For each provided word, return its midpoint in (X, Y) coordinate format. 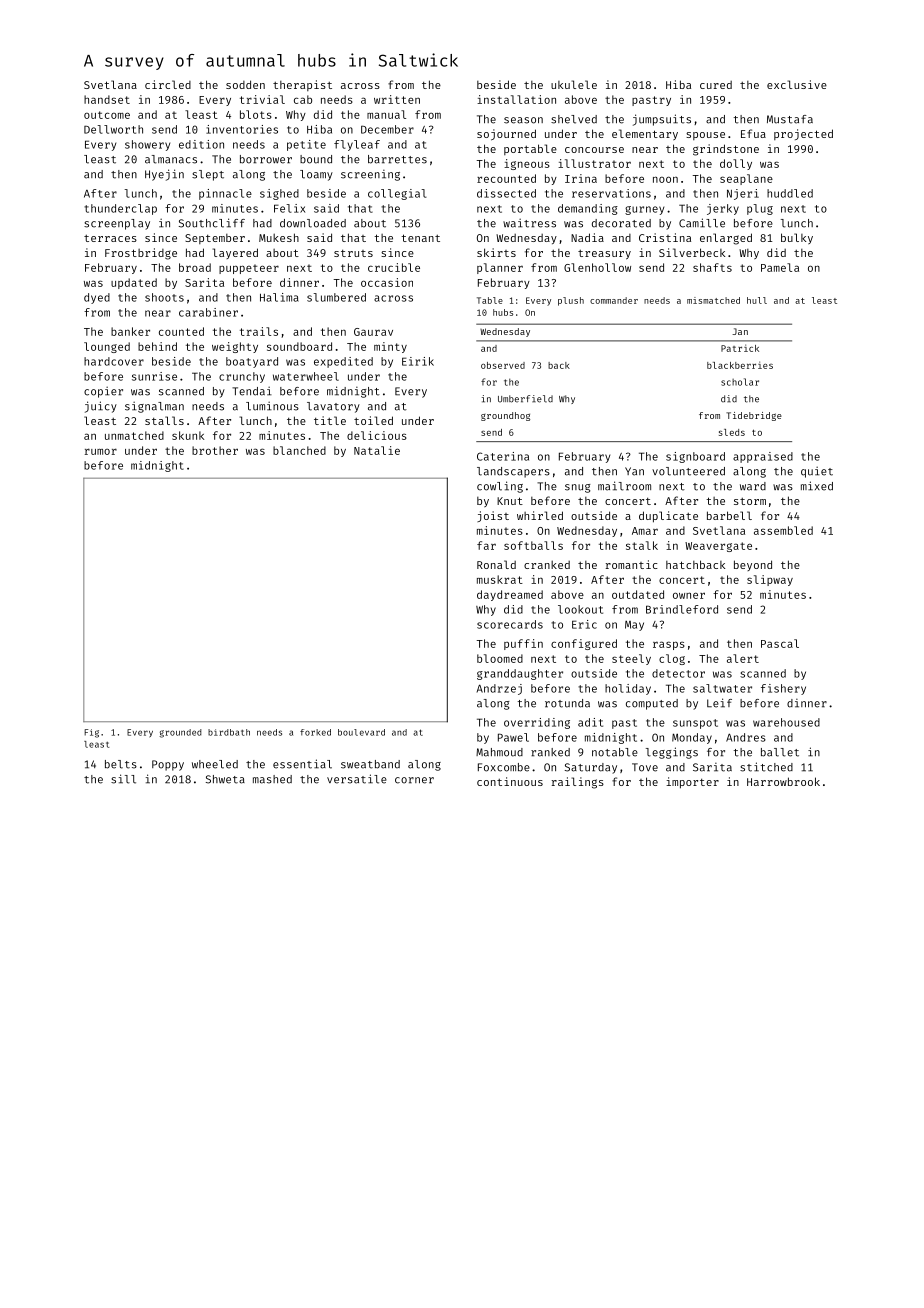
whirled (540, 515)
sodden (245, 84)
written (397, 99)
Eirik (418, 361)
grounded (180, 733)
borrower (266, 159)
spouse (705, 136)
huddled (790, 193)
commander (614, 300)
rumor (101, 451)
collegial (397, 194)
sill (123, 779)
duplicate (668, 517)
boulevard (361, 732)
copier (103, 392)
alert (743, 658)
